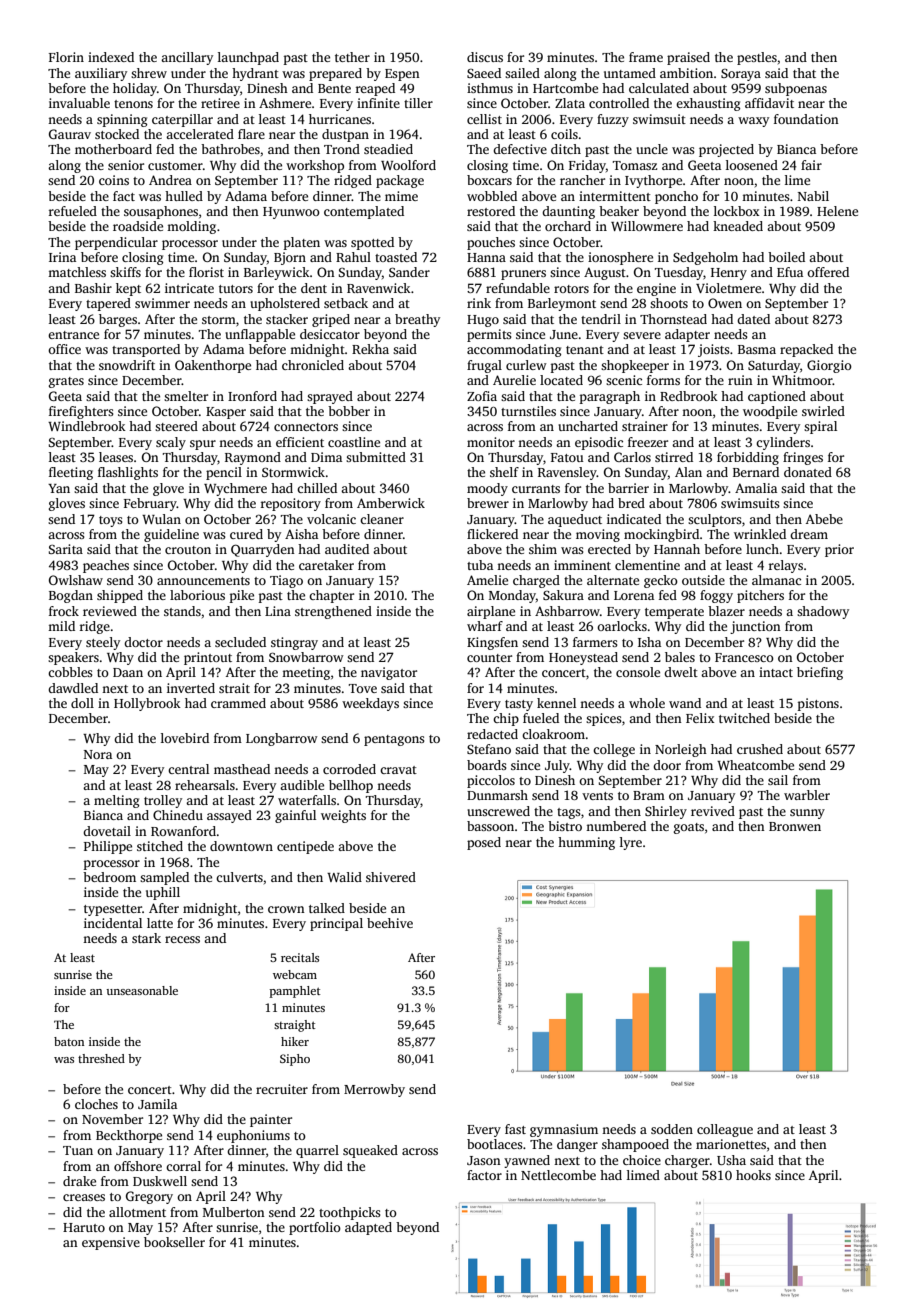 Image resolution: width=908 pixels, height=1316 pixels. What do you see at coordinates (757, 58) in the document?
I see `pestles` at bounding box center [757, 58].
